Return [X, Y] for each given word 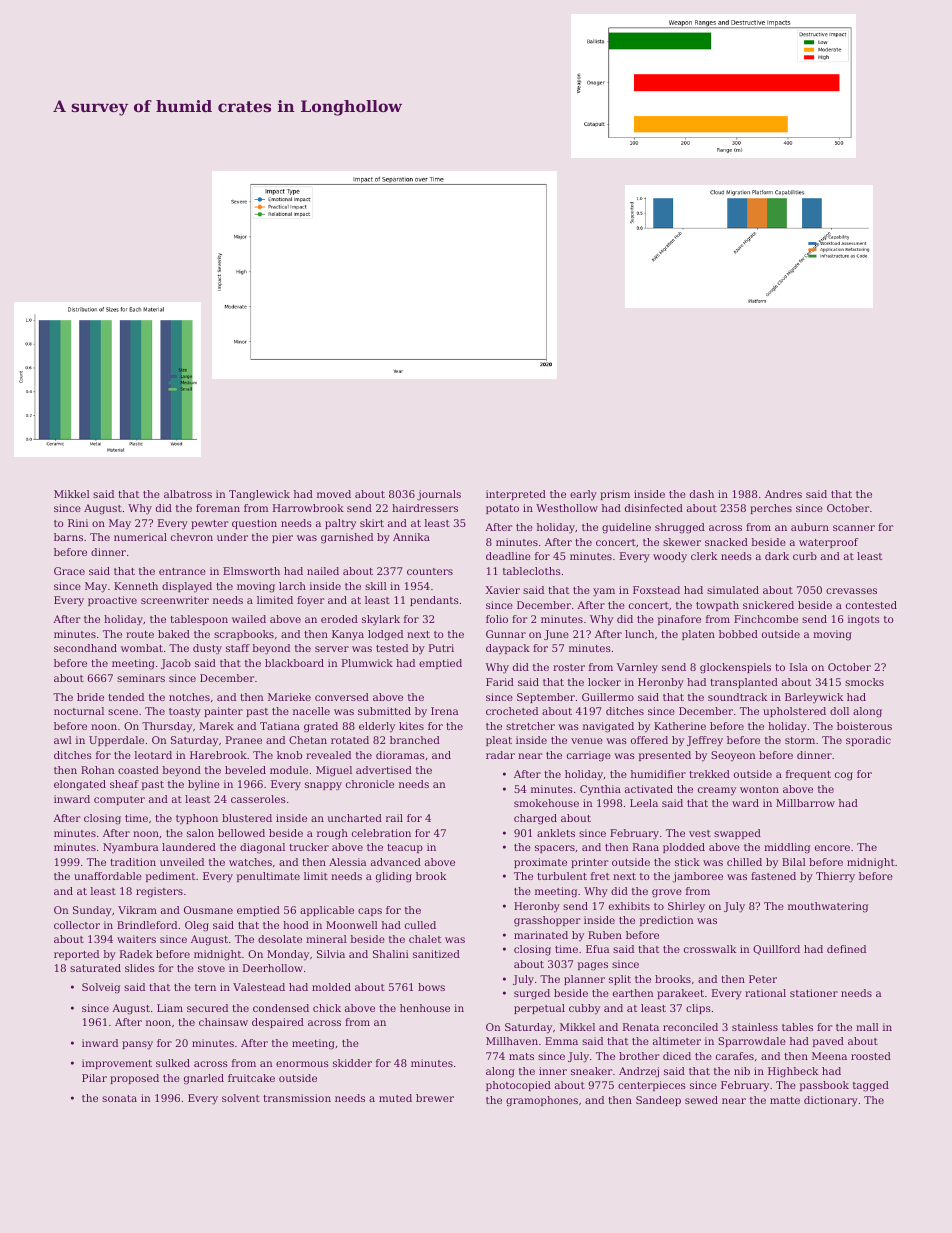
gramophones [542, 1101]
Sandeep [658, 1101]
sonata [119, 1098]
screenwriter [175, 600]
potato [502, 509]
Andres [783, 494]
